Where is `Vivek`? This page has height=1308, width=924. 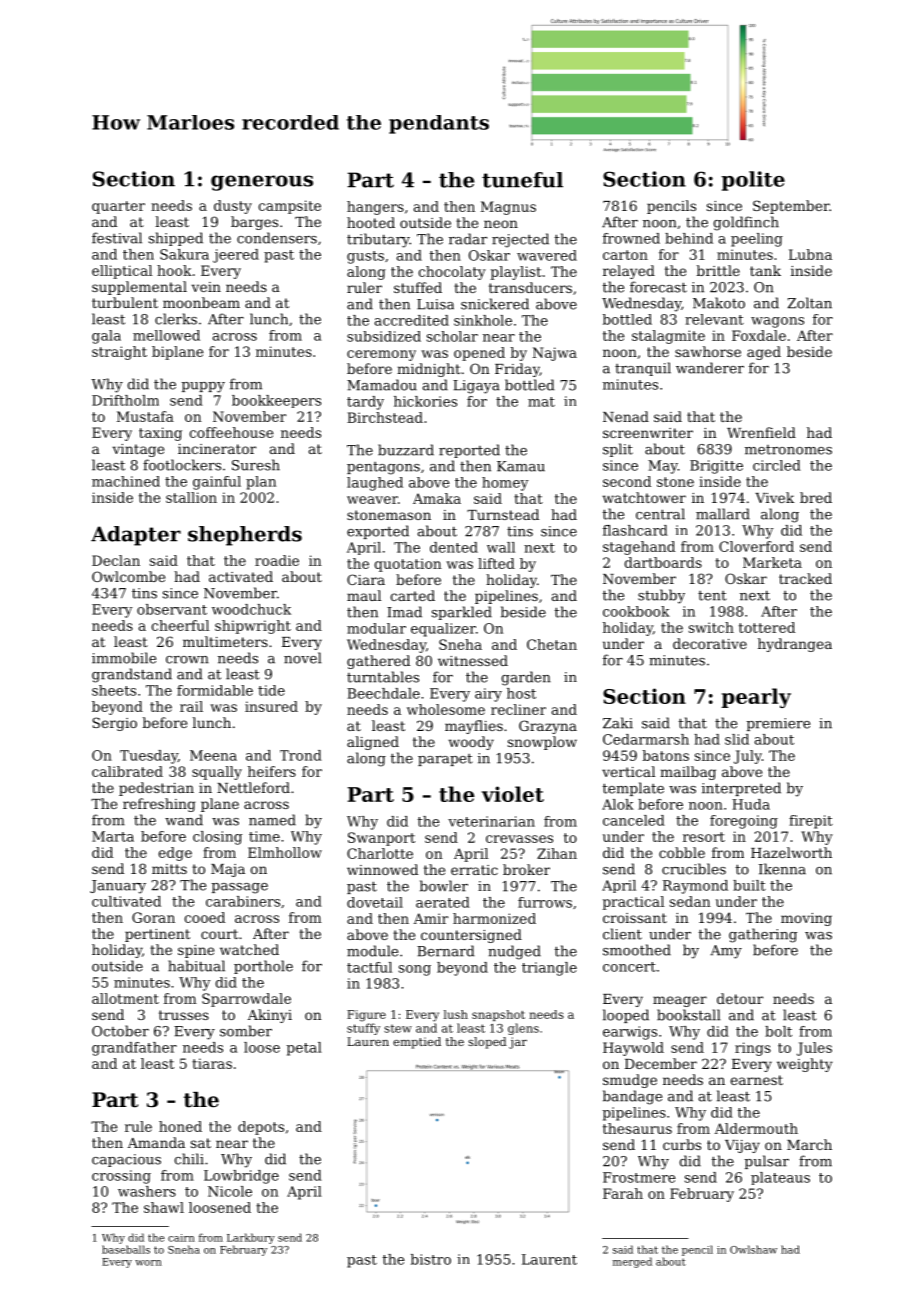 Vivek is located at coordinates (774, 497).
